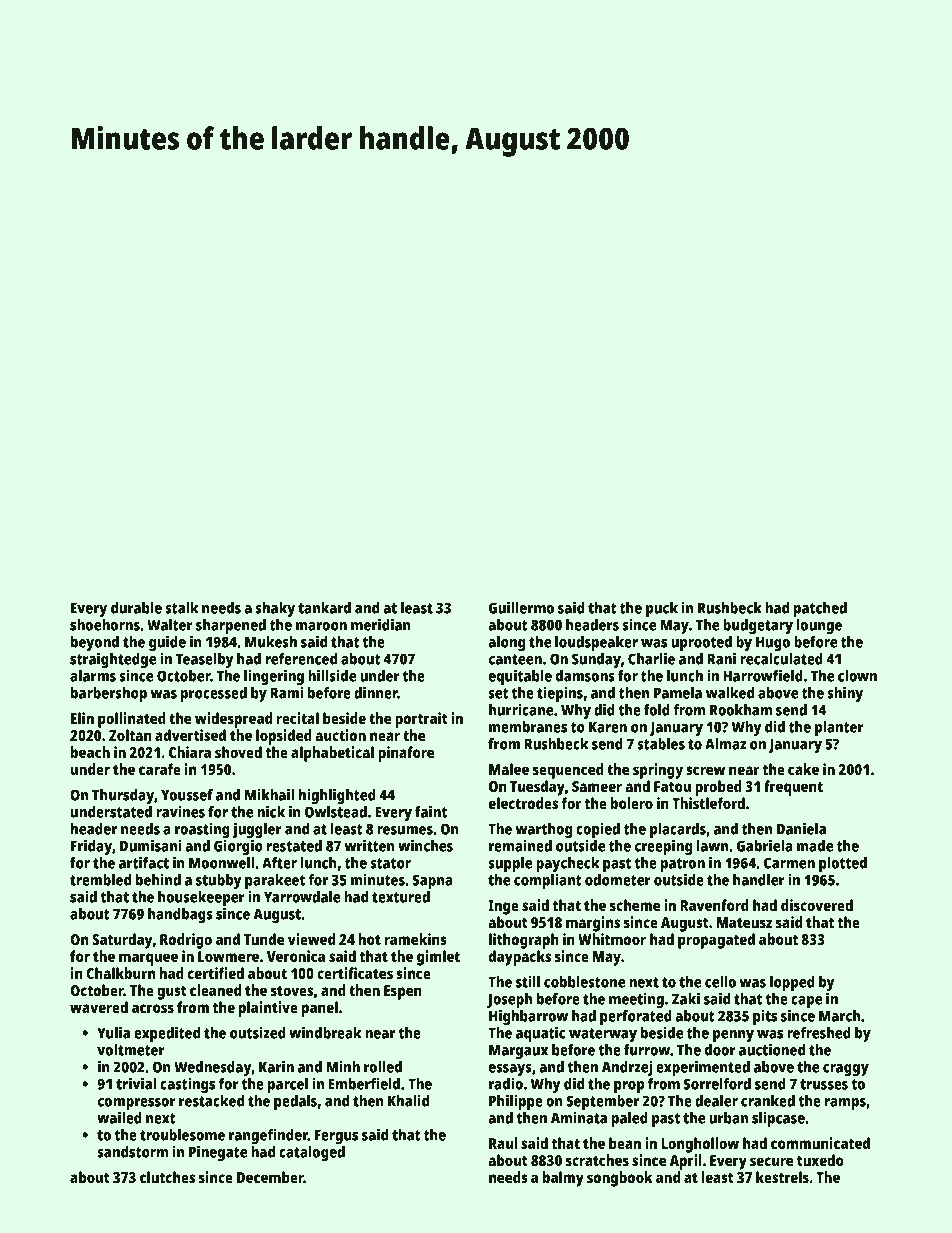 Image resolution: width=952 pixels, height=1233 pixels. What do you see at coordinates (383, 1067) in the image?
I see `rolled` at bounding box center [383, 1067].
